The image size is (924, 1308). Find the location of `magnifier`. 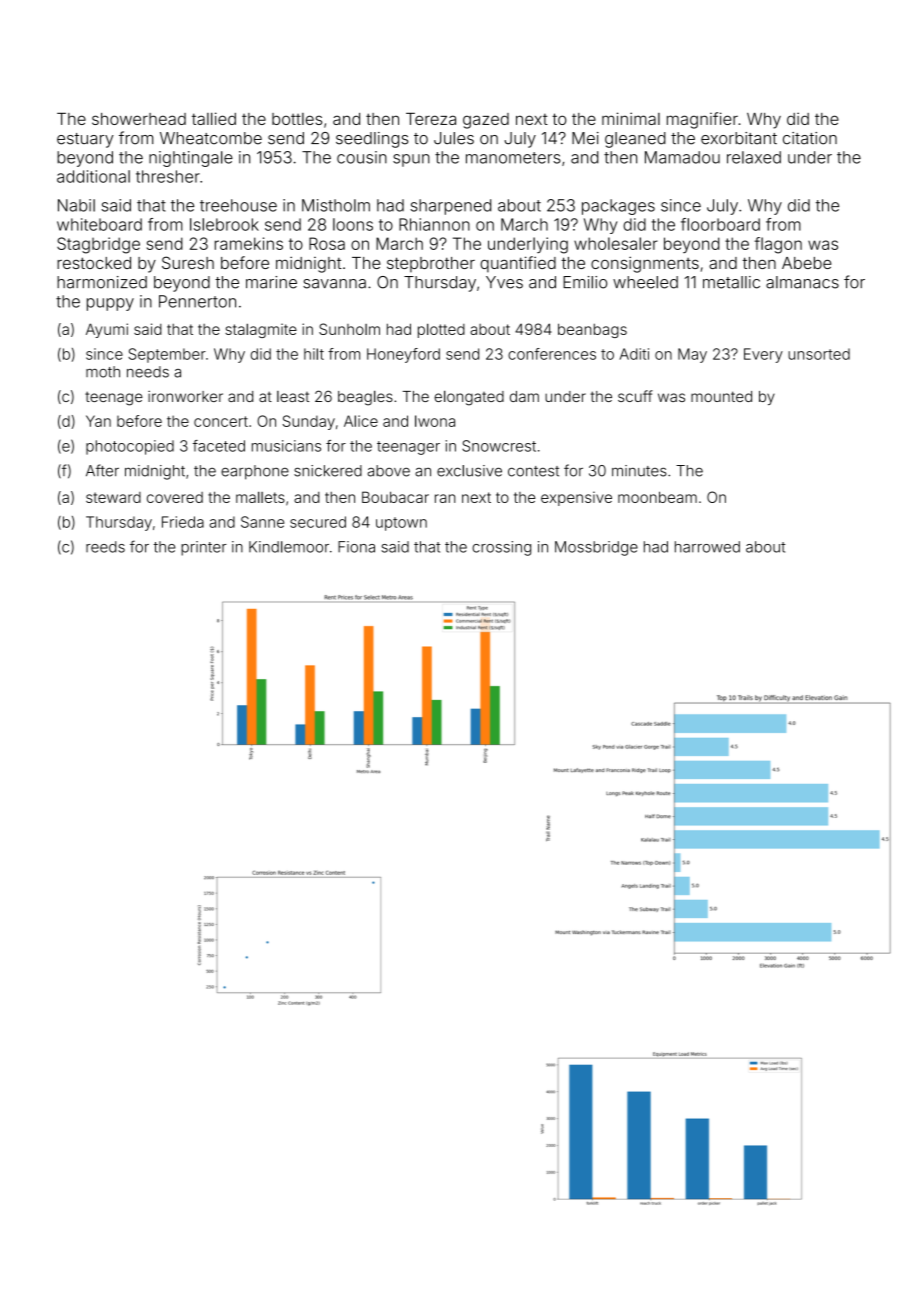

magnifier is located at coordinates (702, 120).
